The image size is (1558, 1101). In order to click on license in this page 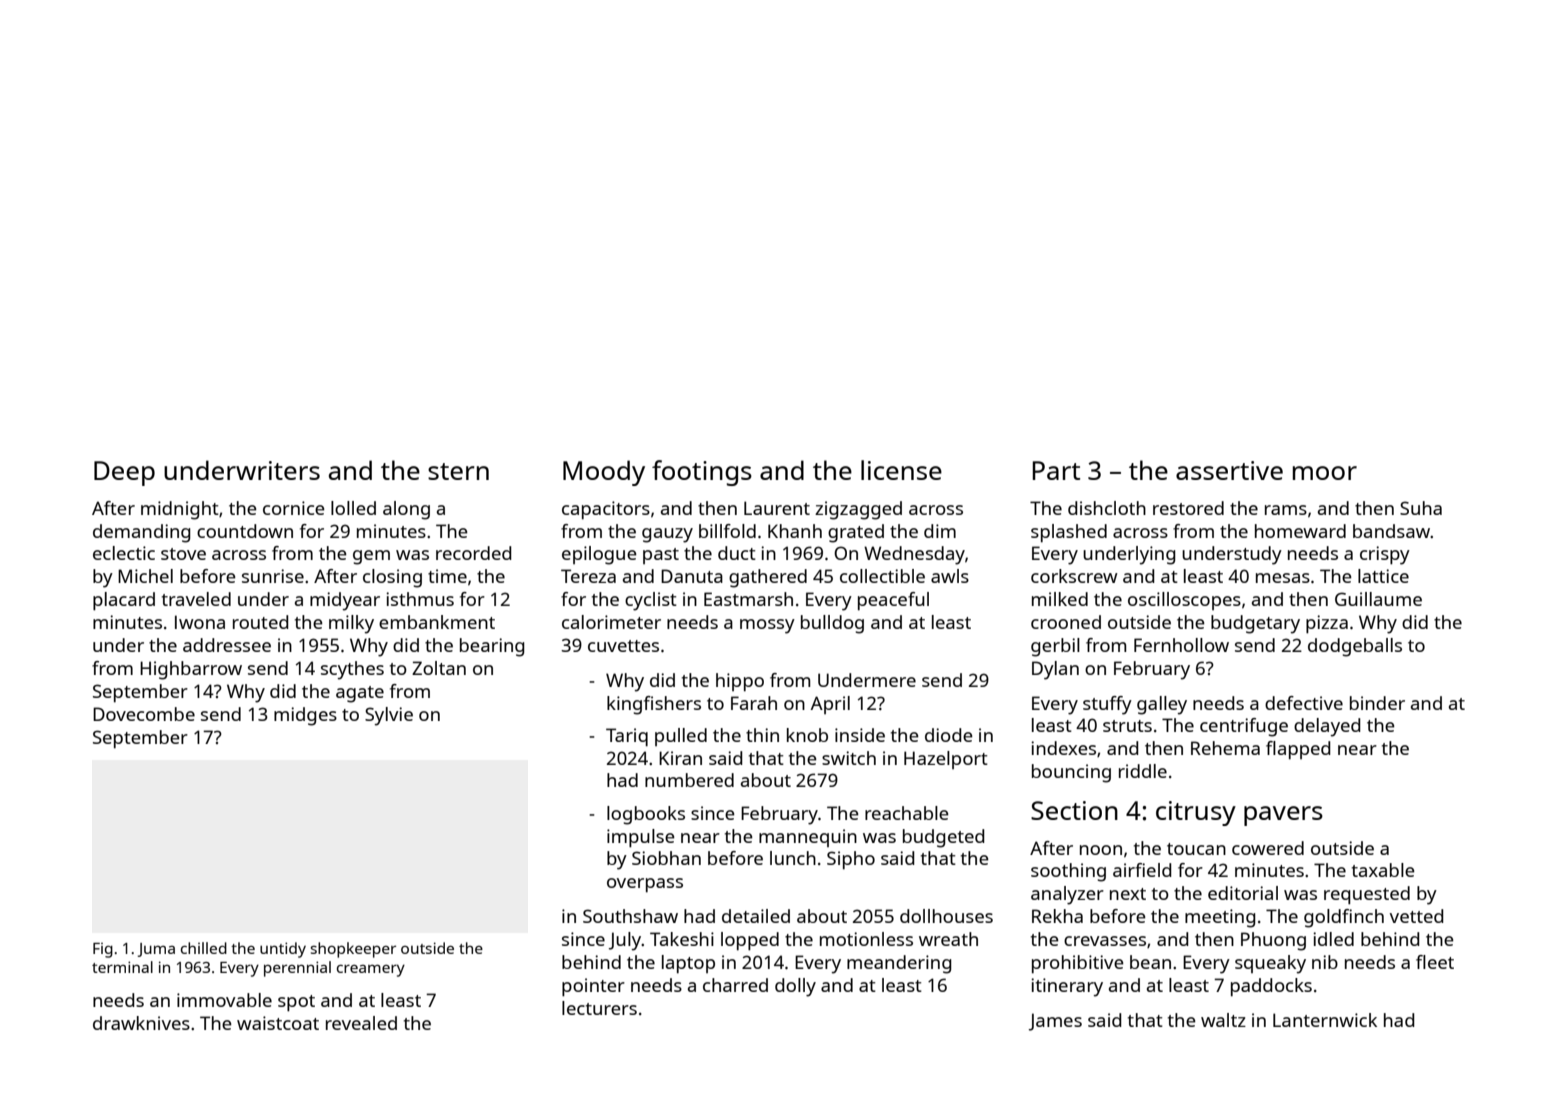, I will do `click(901, 470)`.
